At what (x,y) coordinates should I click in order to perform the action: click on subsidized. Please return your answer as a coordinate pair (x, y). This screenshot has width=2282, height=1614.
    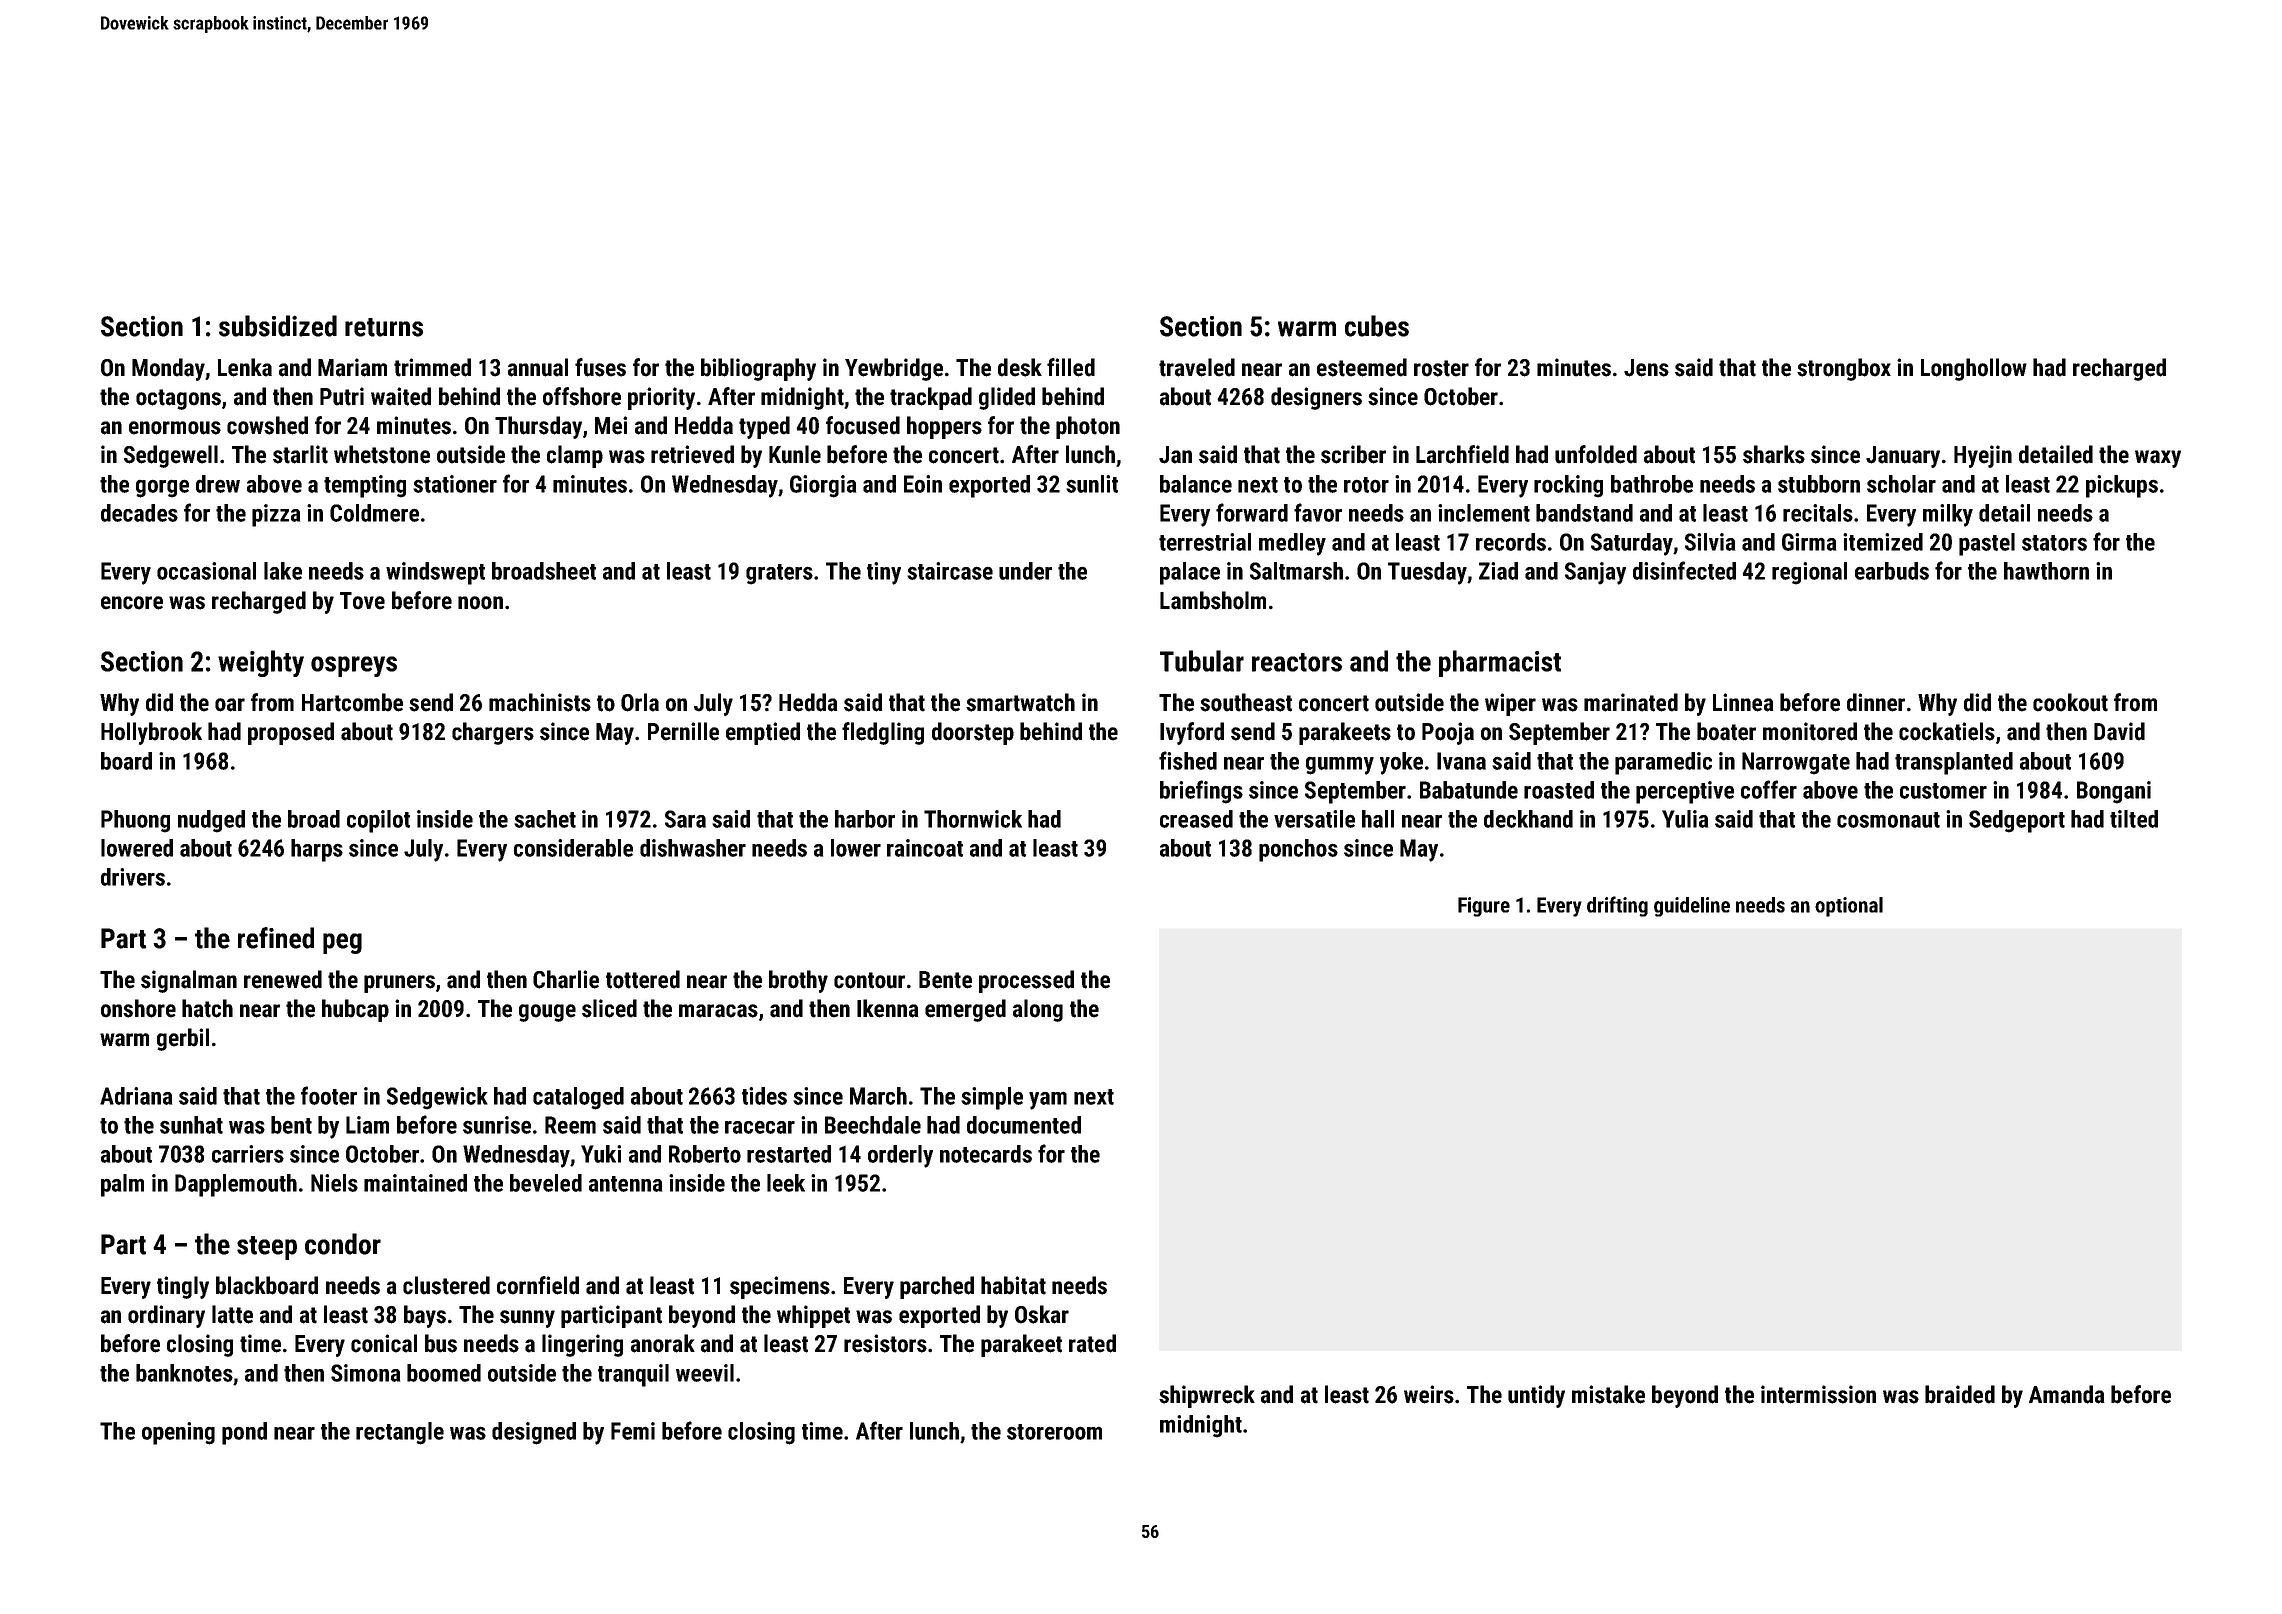
    Looking at the image, I should click on (278, 326).
